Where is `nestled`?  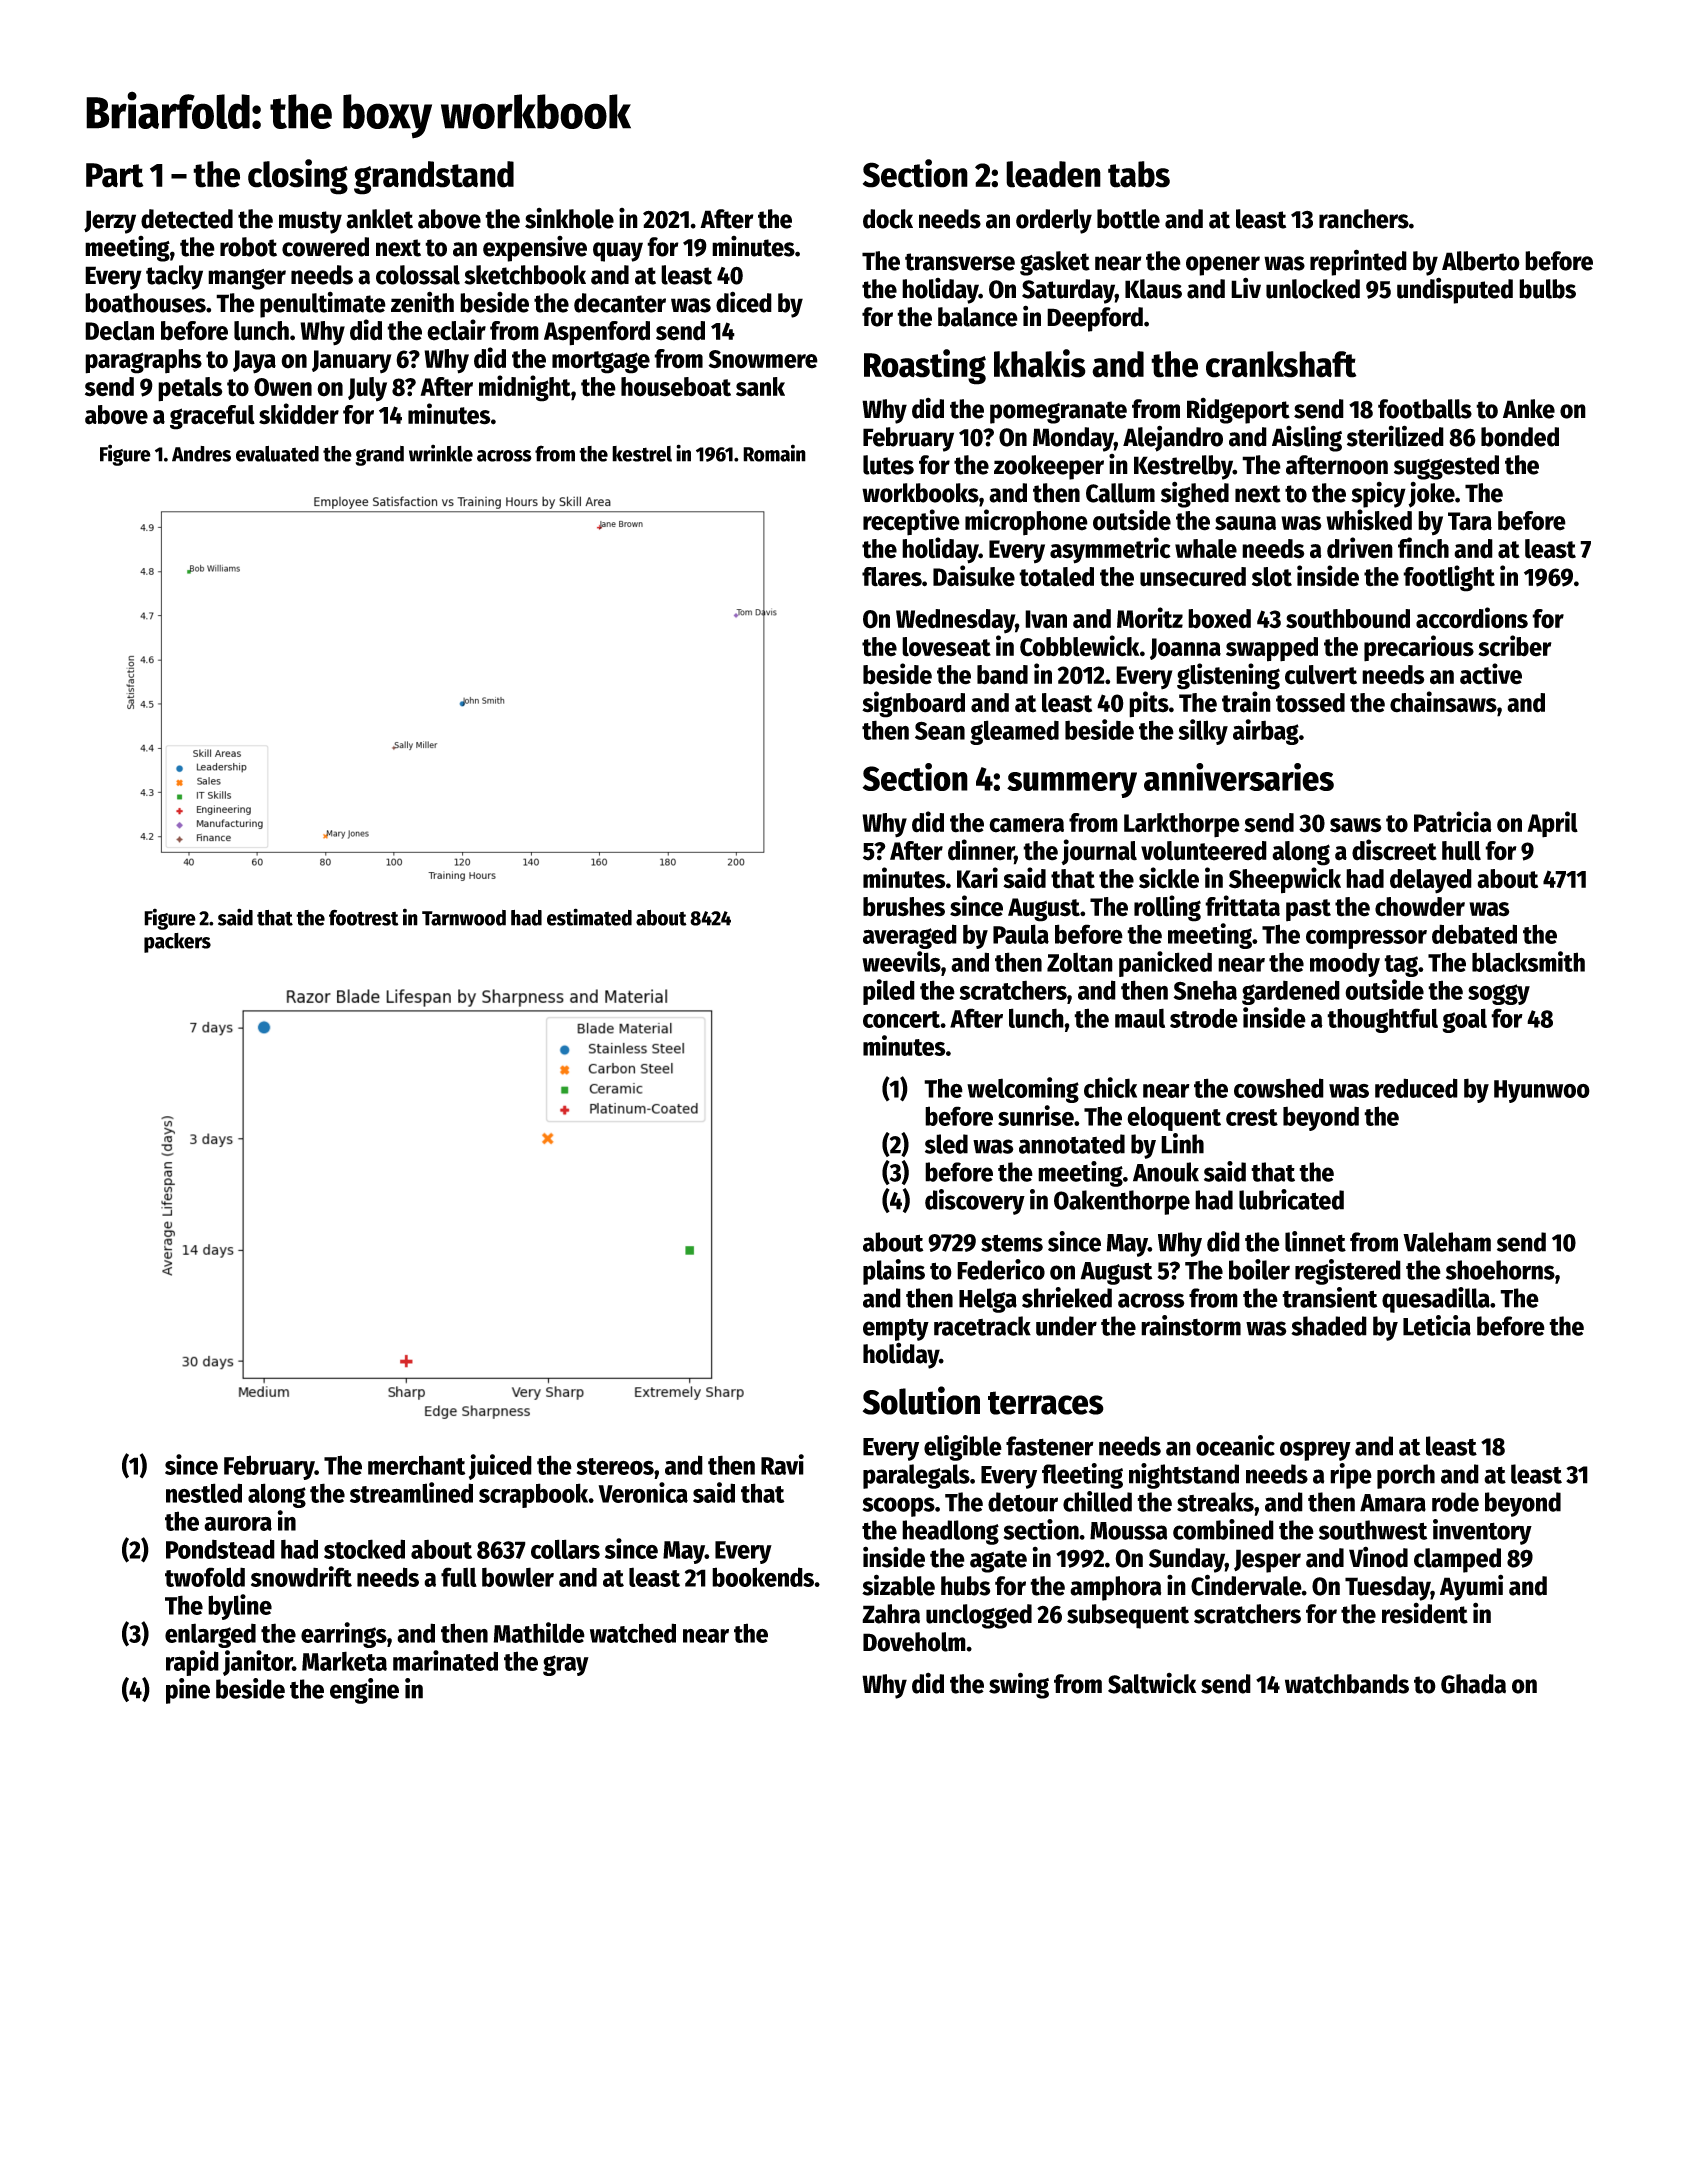 nestled is located at coordinates (204, 1493).
